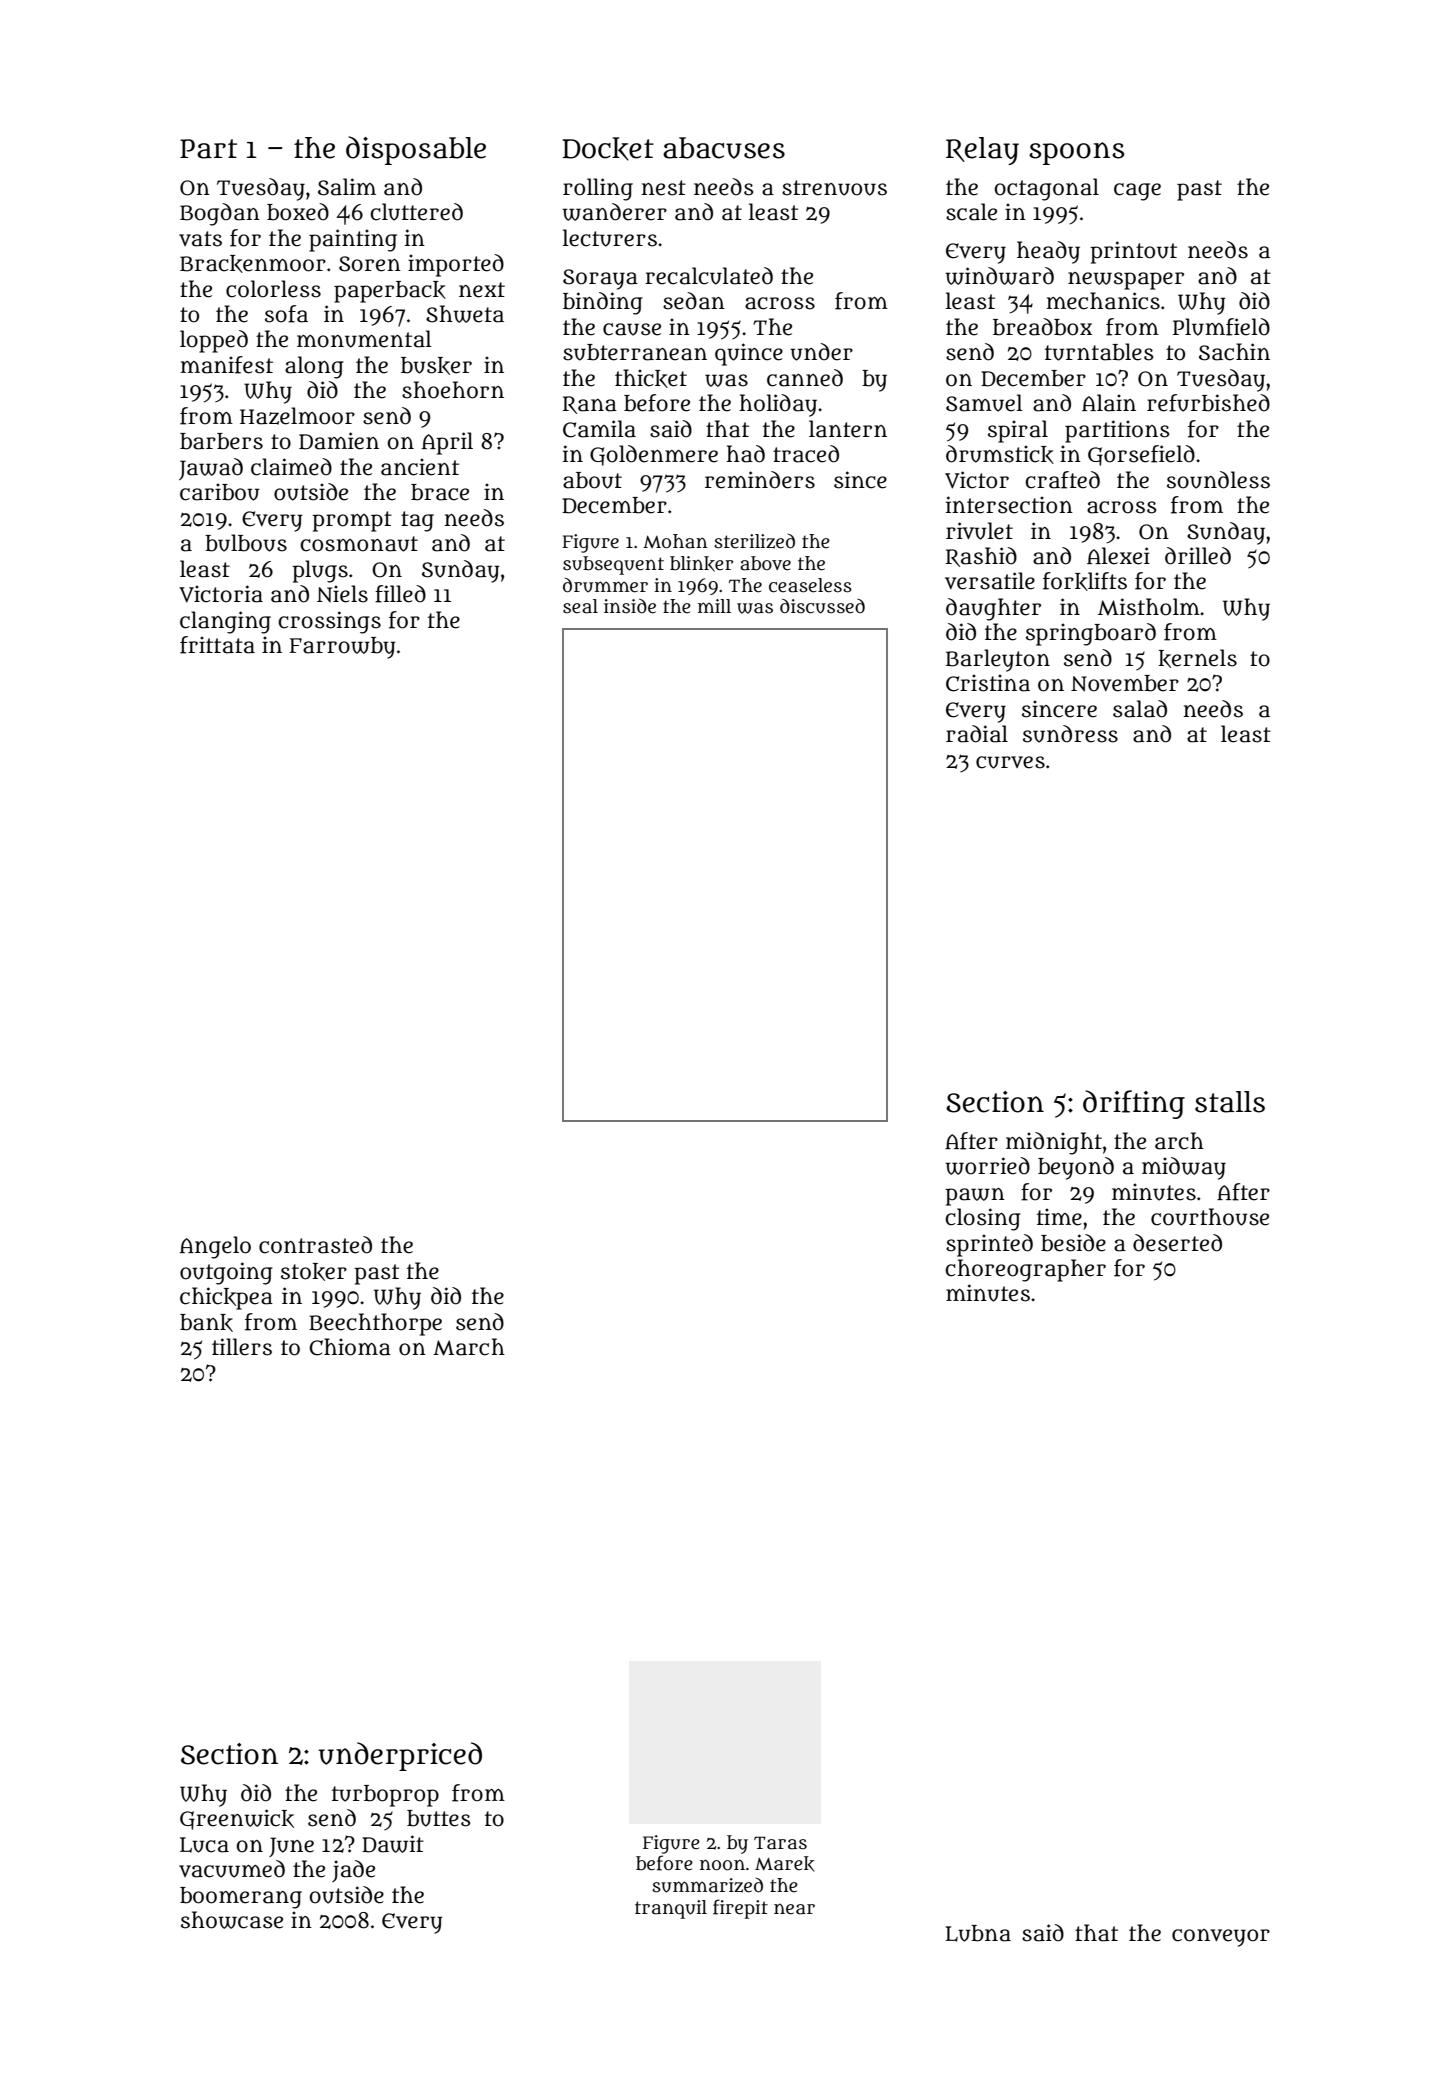 This screenshot has height=2100, width=1450. Describe the element at coordinates (1076, 153) in the screenshot. I see `spoons` at that location.
